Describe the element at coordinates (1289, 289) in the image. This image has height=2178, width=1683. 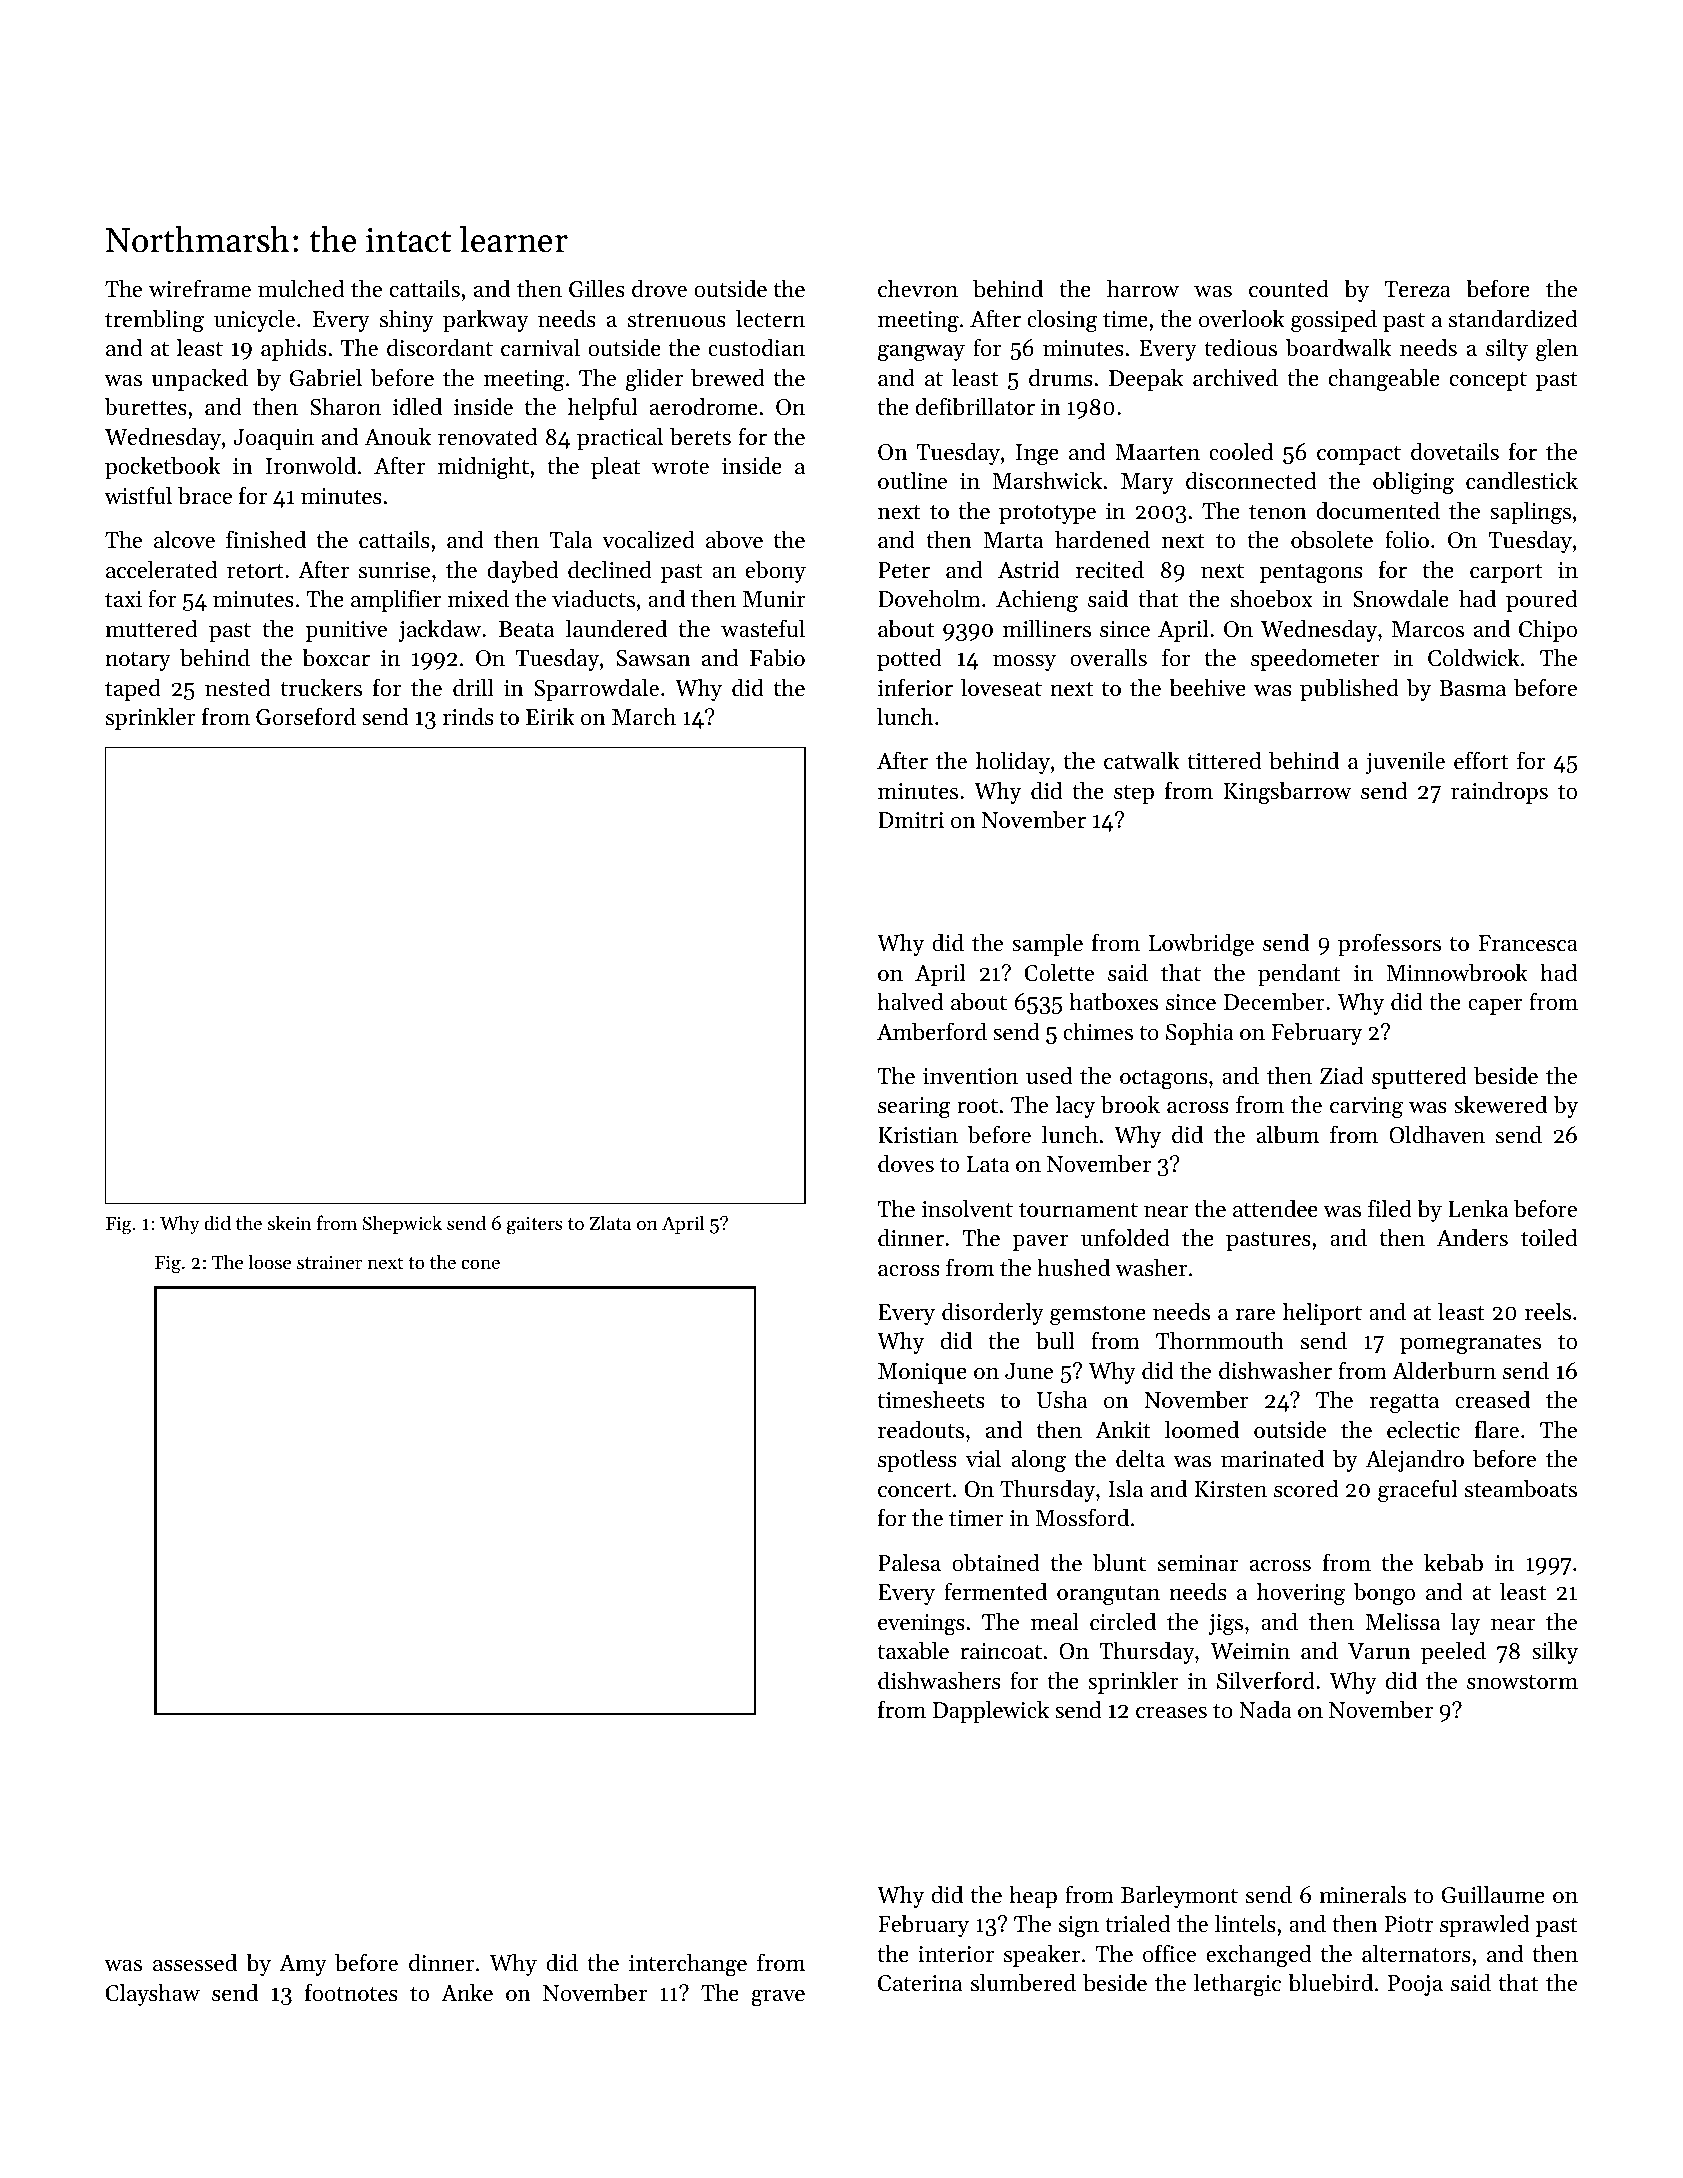
I see `counted` at that location.
